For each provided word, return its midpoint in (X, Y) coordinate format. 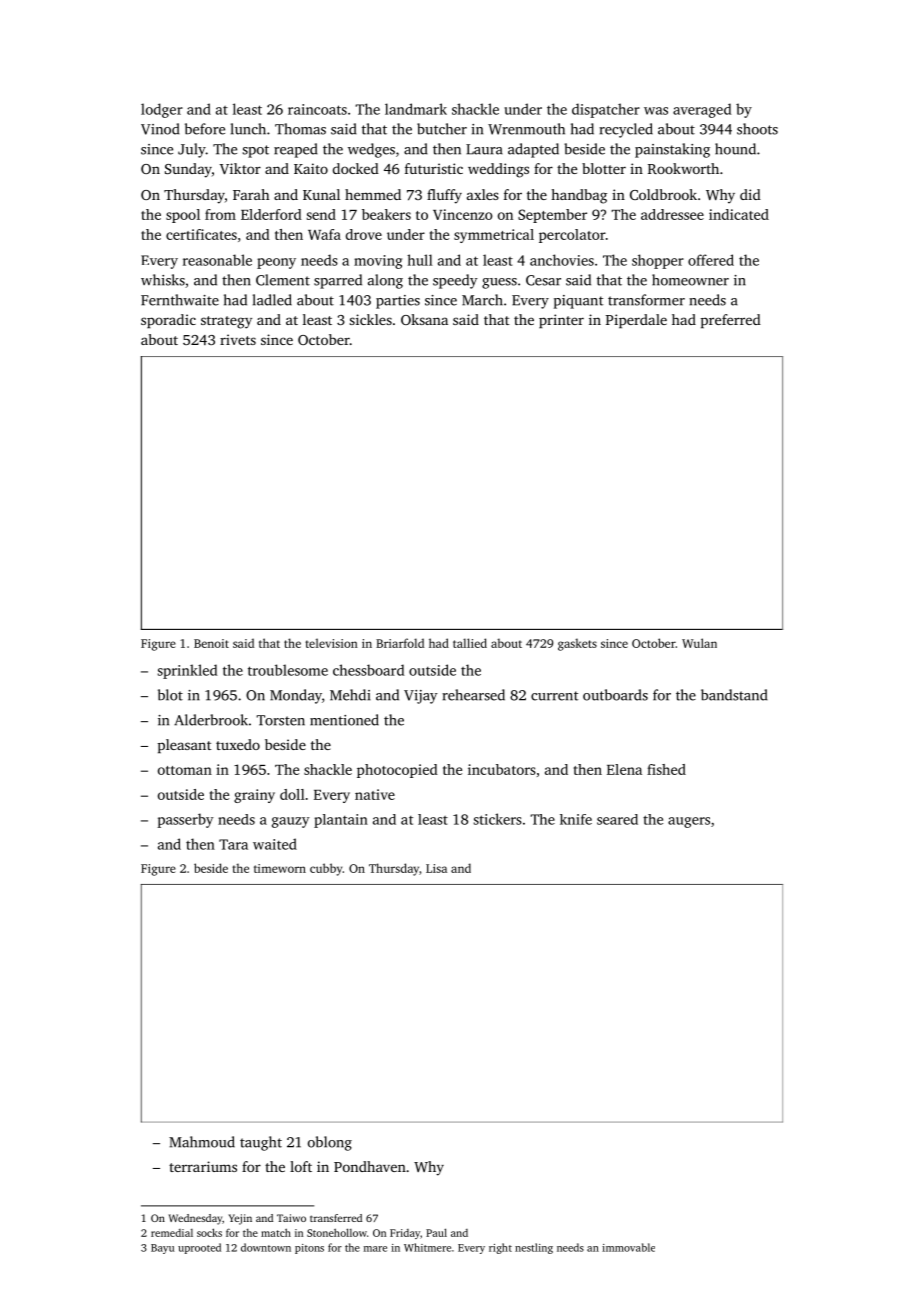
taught (261, 1143)
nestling (534, 1248)
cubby (326, 869)
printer (561, 321)
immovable (628, 1247)
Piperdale (636, 321)
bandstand (734, 695)
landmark (416, 109)
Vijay (421, 697)
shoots (757, 129)
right (500, 1248)
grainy (254, 796)
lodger (162, 110)
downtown (266, 1247)
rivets (238, 339)
